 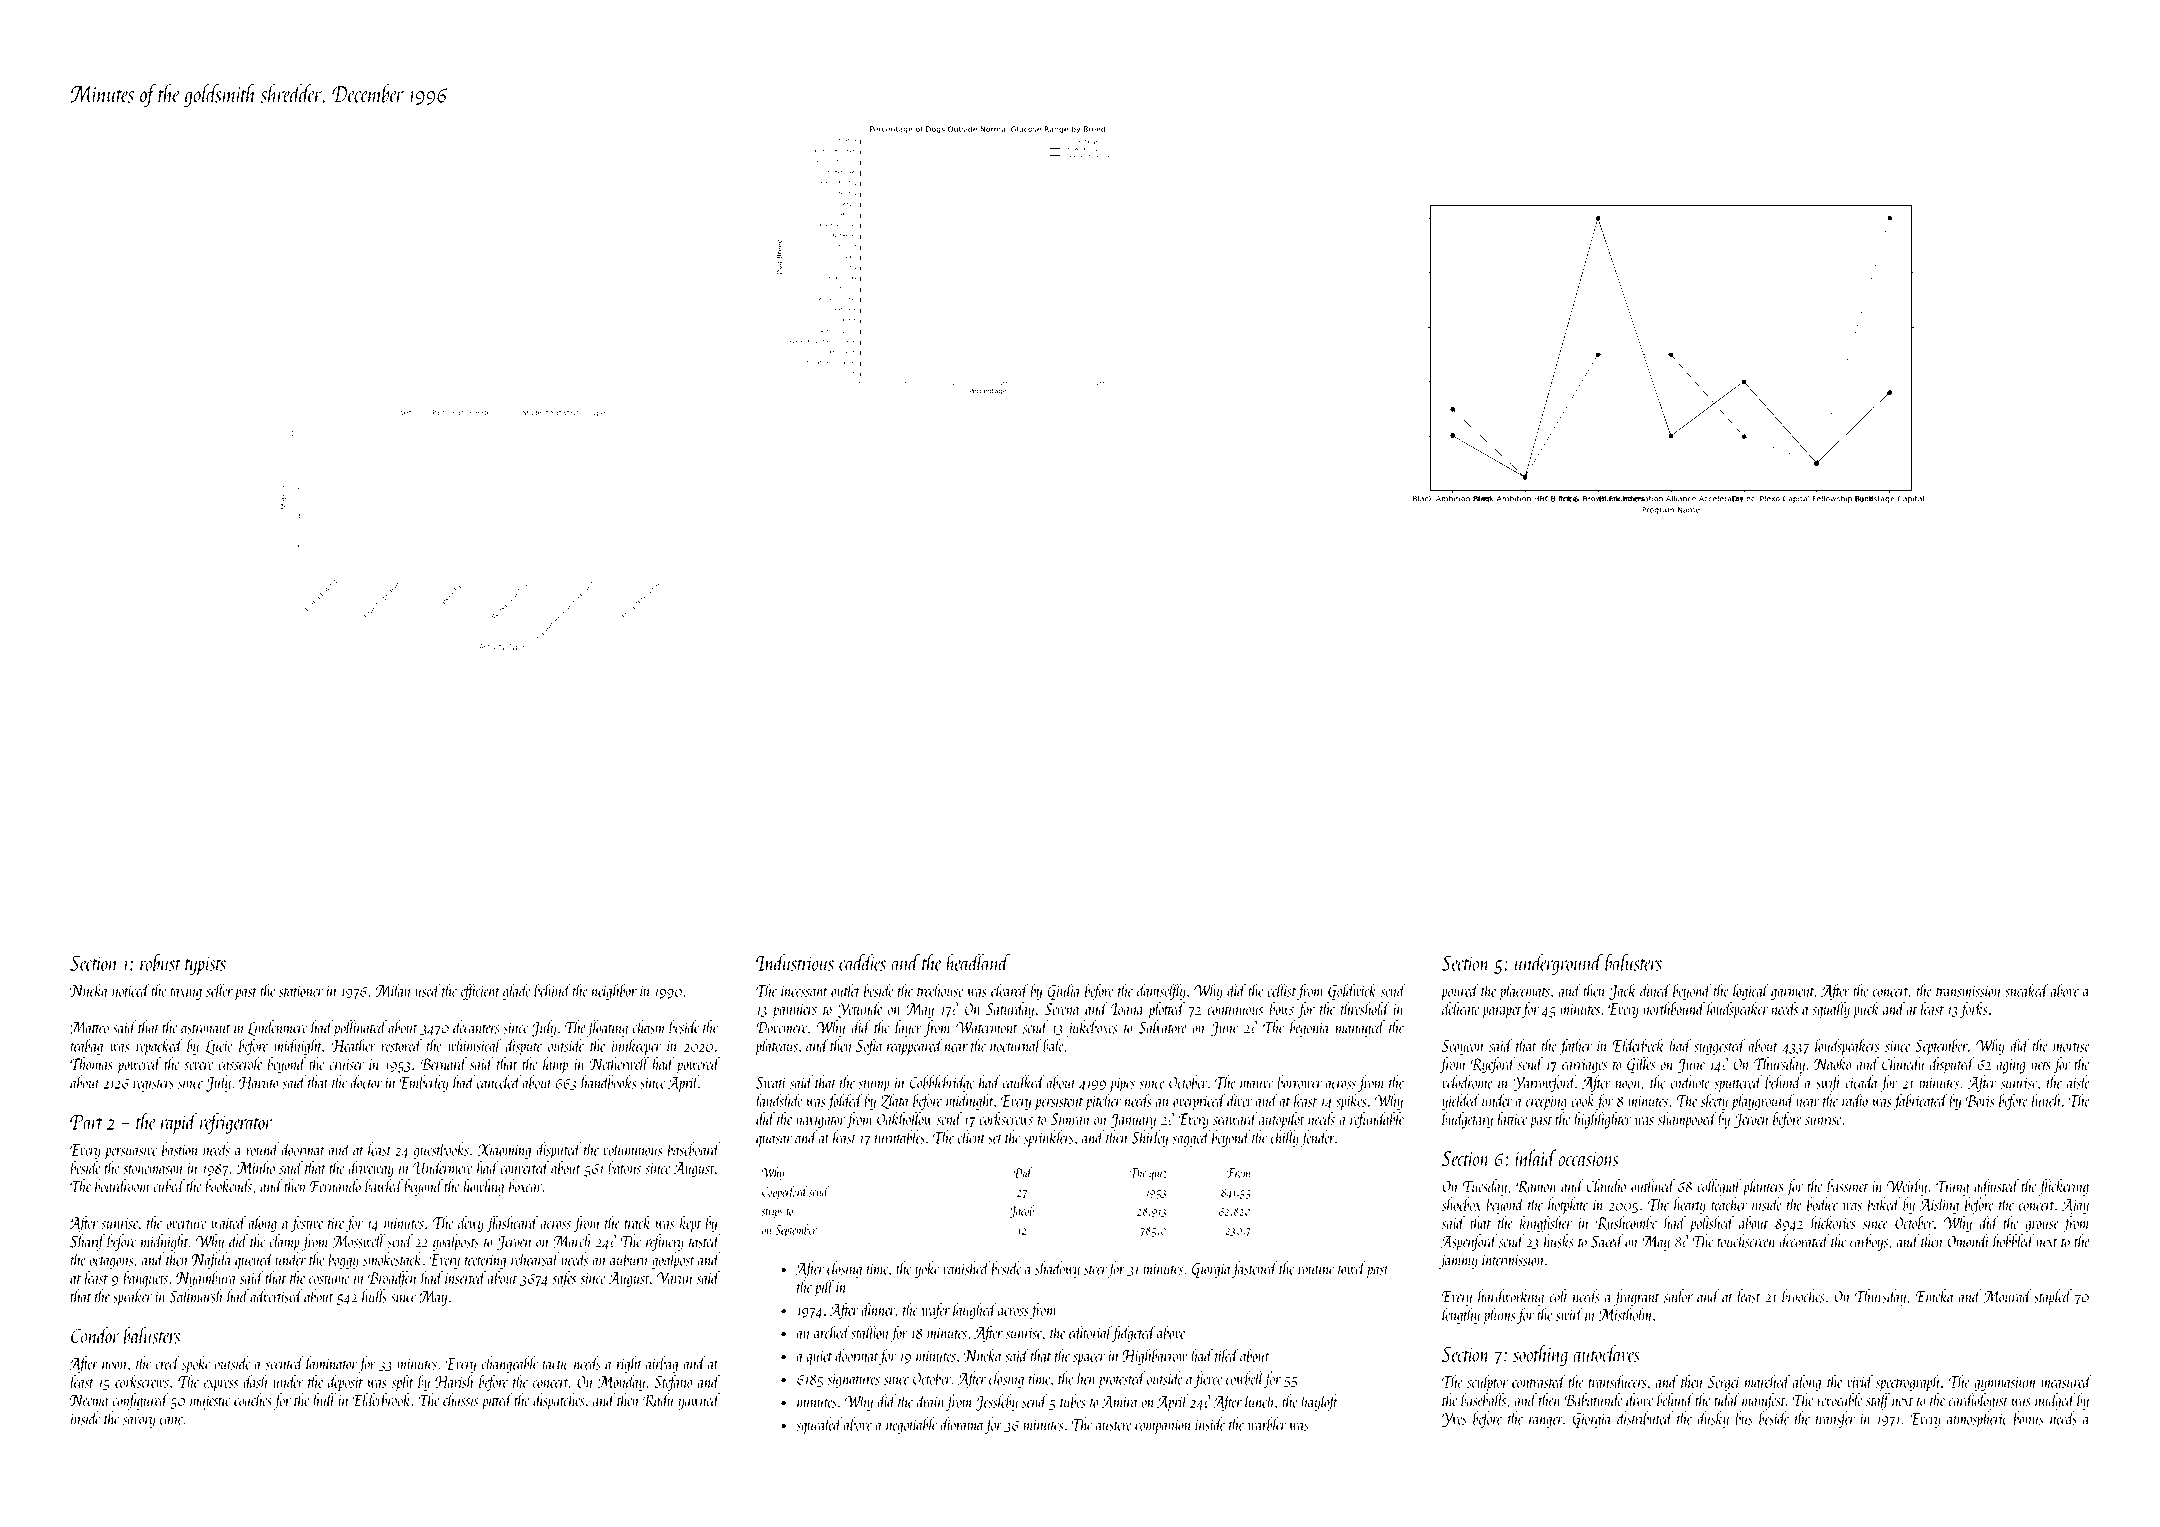 I want to click on Elderbrook, so click(x=382, y=1400).
